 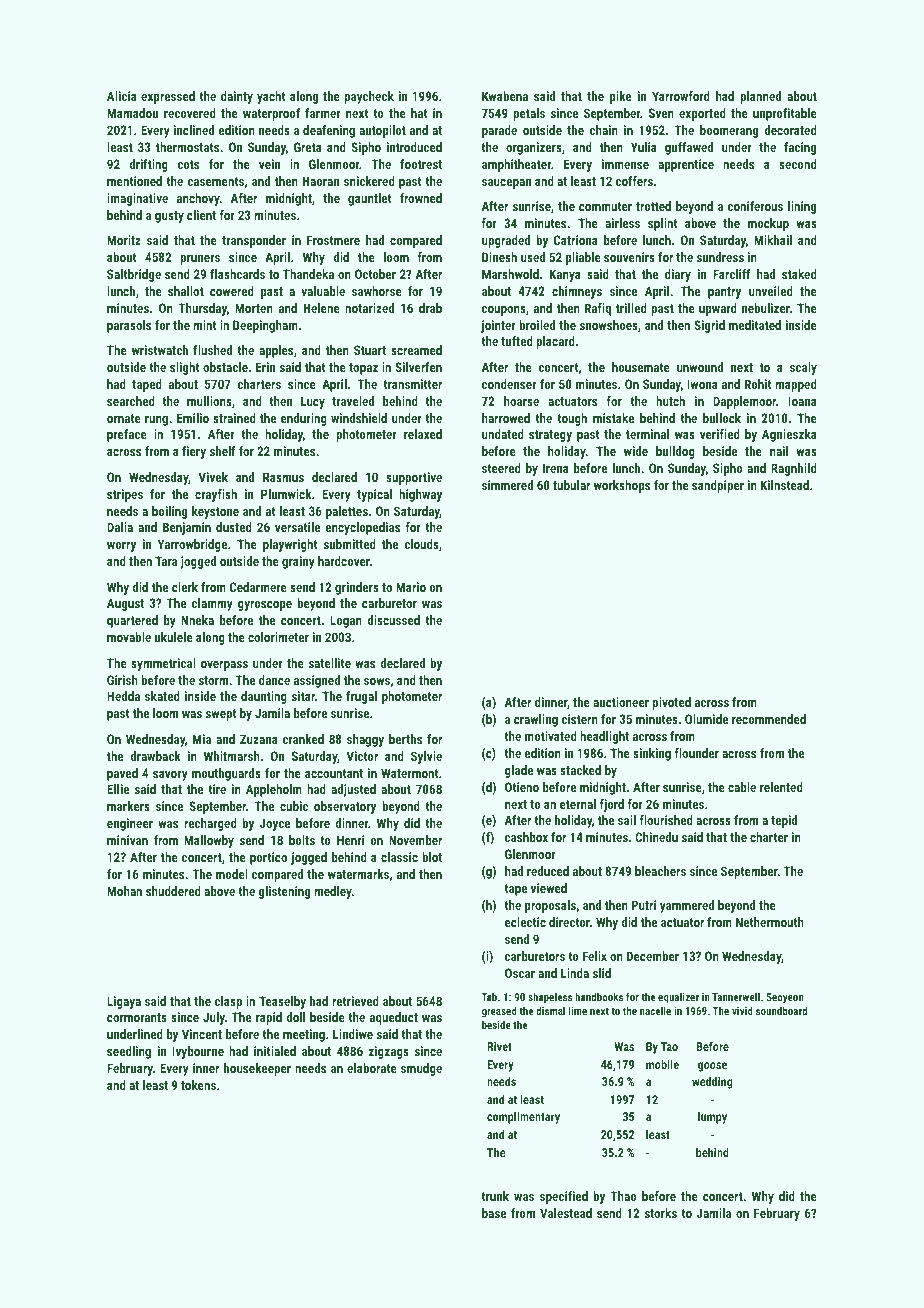 I want to click on Ellie, so click(x=118, y=789).
